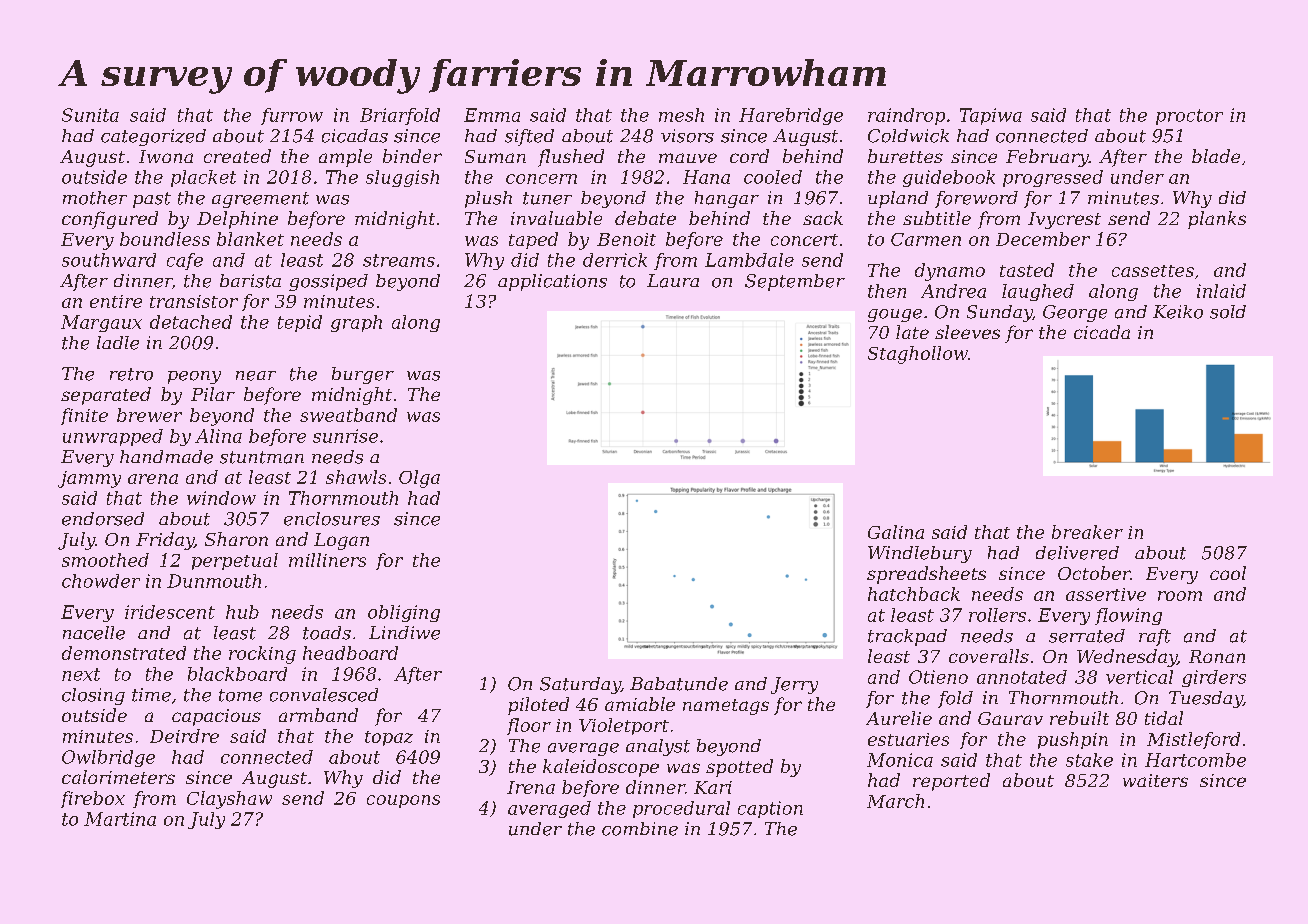 The height and width of the page is (924, 1308). I want to click on Clayshaw, so click(229, 800).
